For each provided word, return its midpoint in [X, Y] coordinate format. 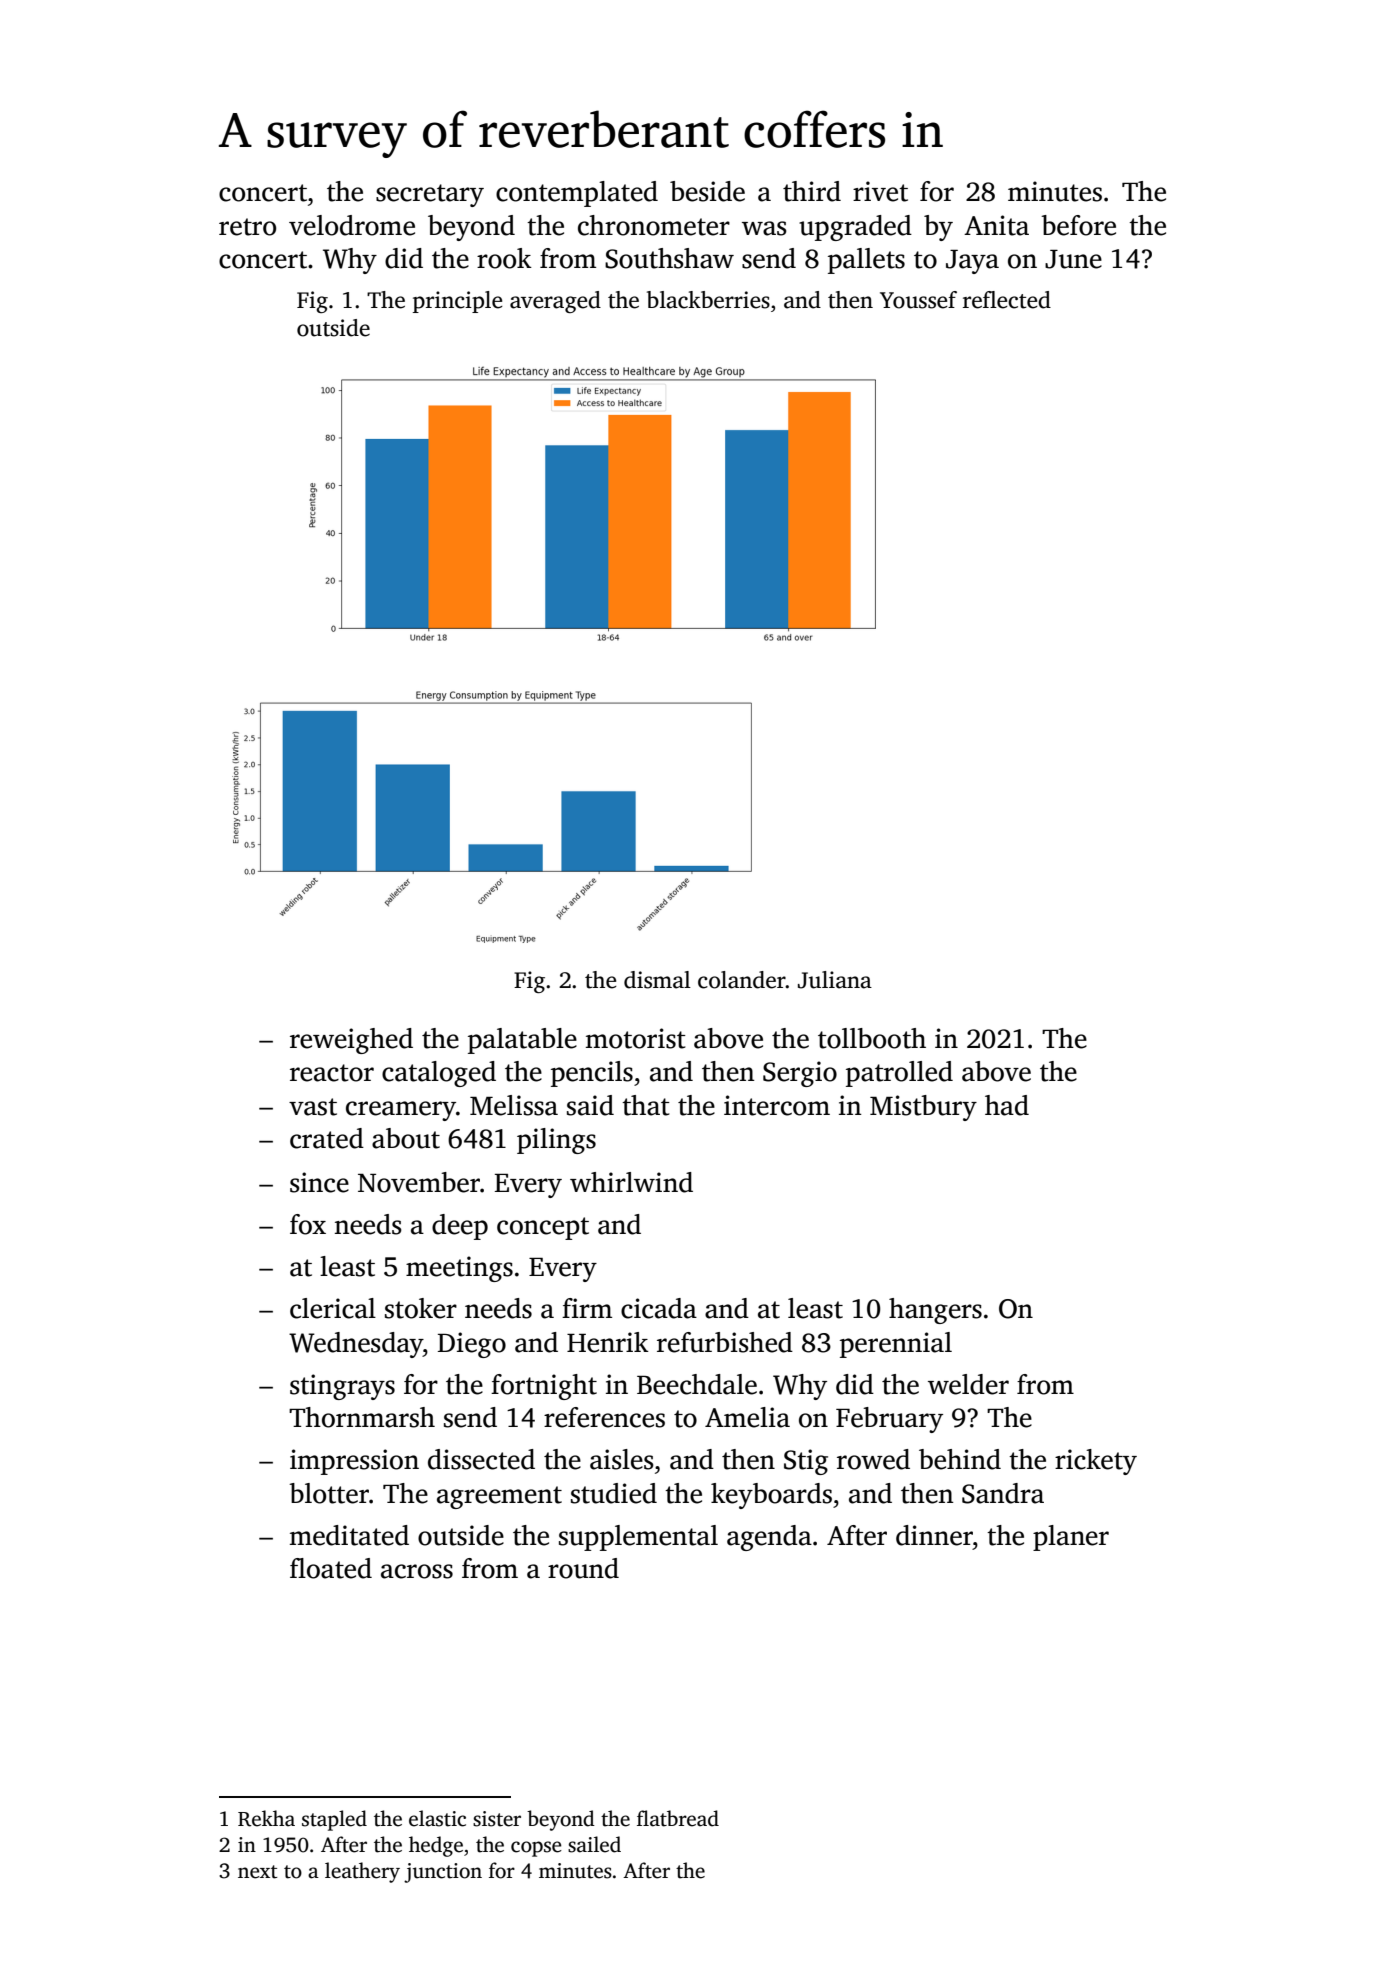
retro [247, 227]
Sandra [1003, 1493]
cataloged [439, 1074]
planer [1071, 1538]
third [812, 191]
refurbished [725, 1342]
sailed [594, 1844]
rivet [880, 191]
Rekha [266, 1818]
